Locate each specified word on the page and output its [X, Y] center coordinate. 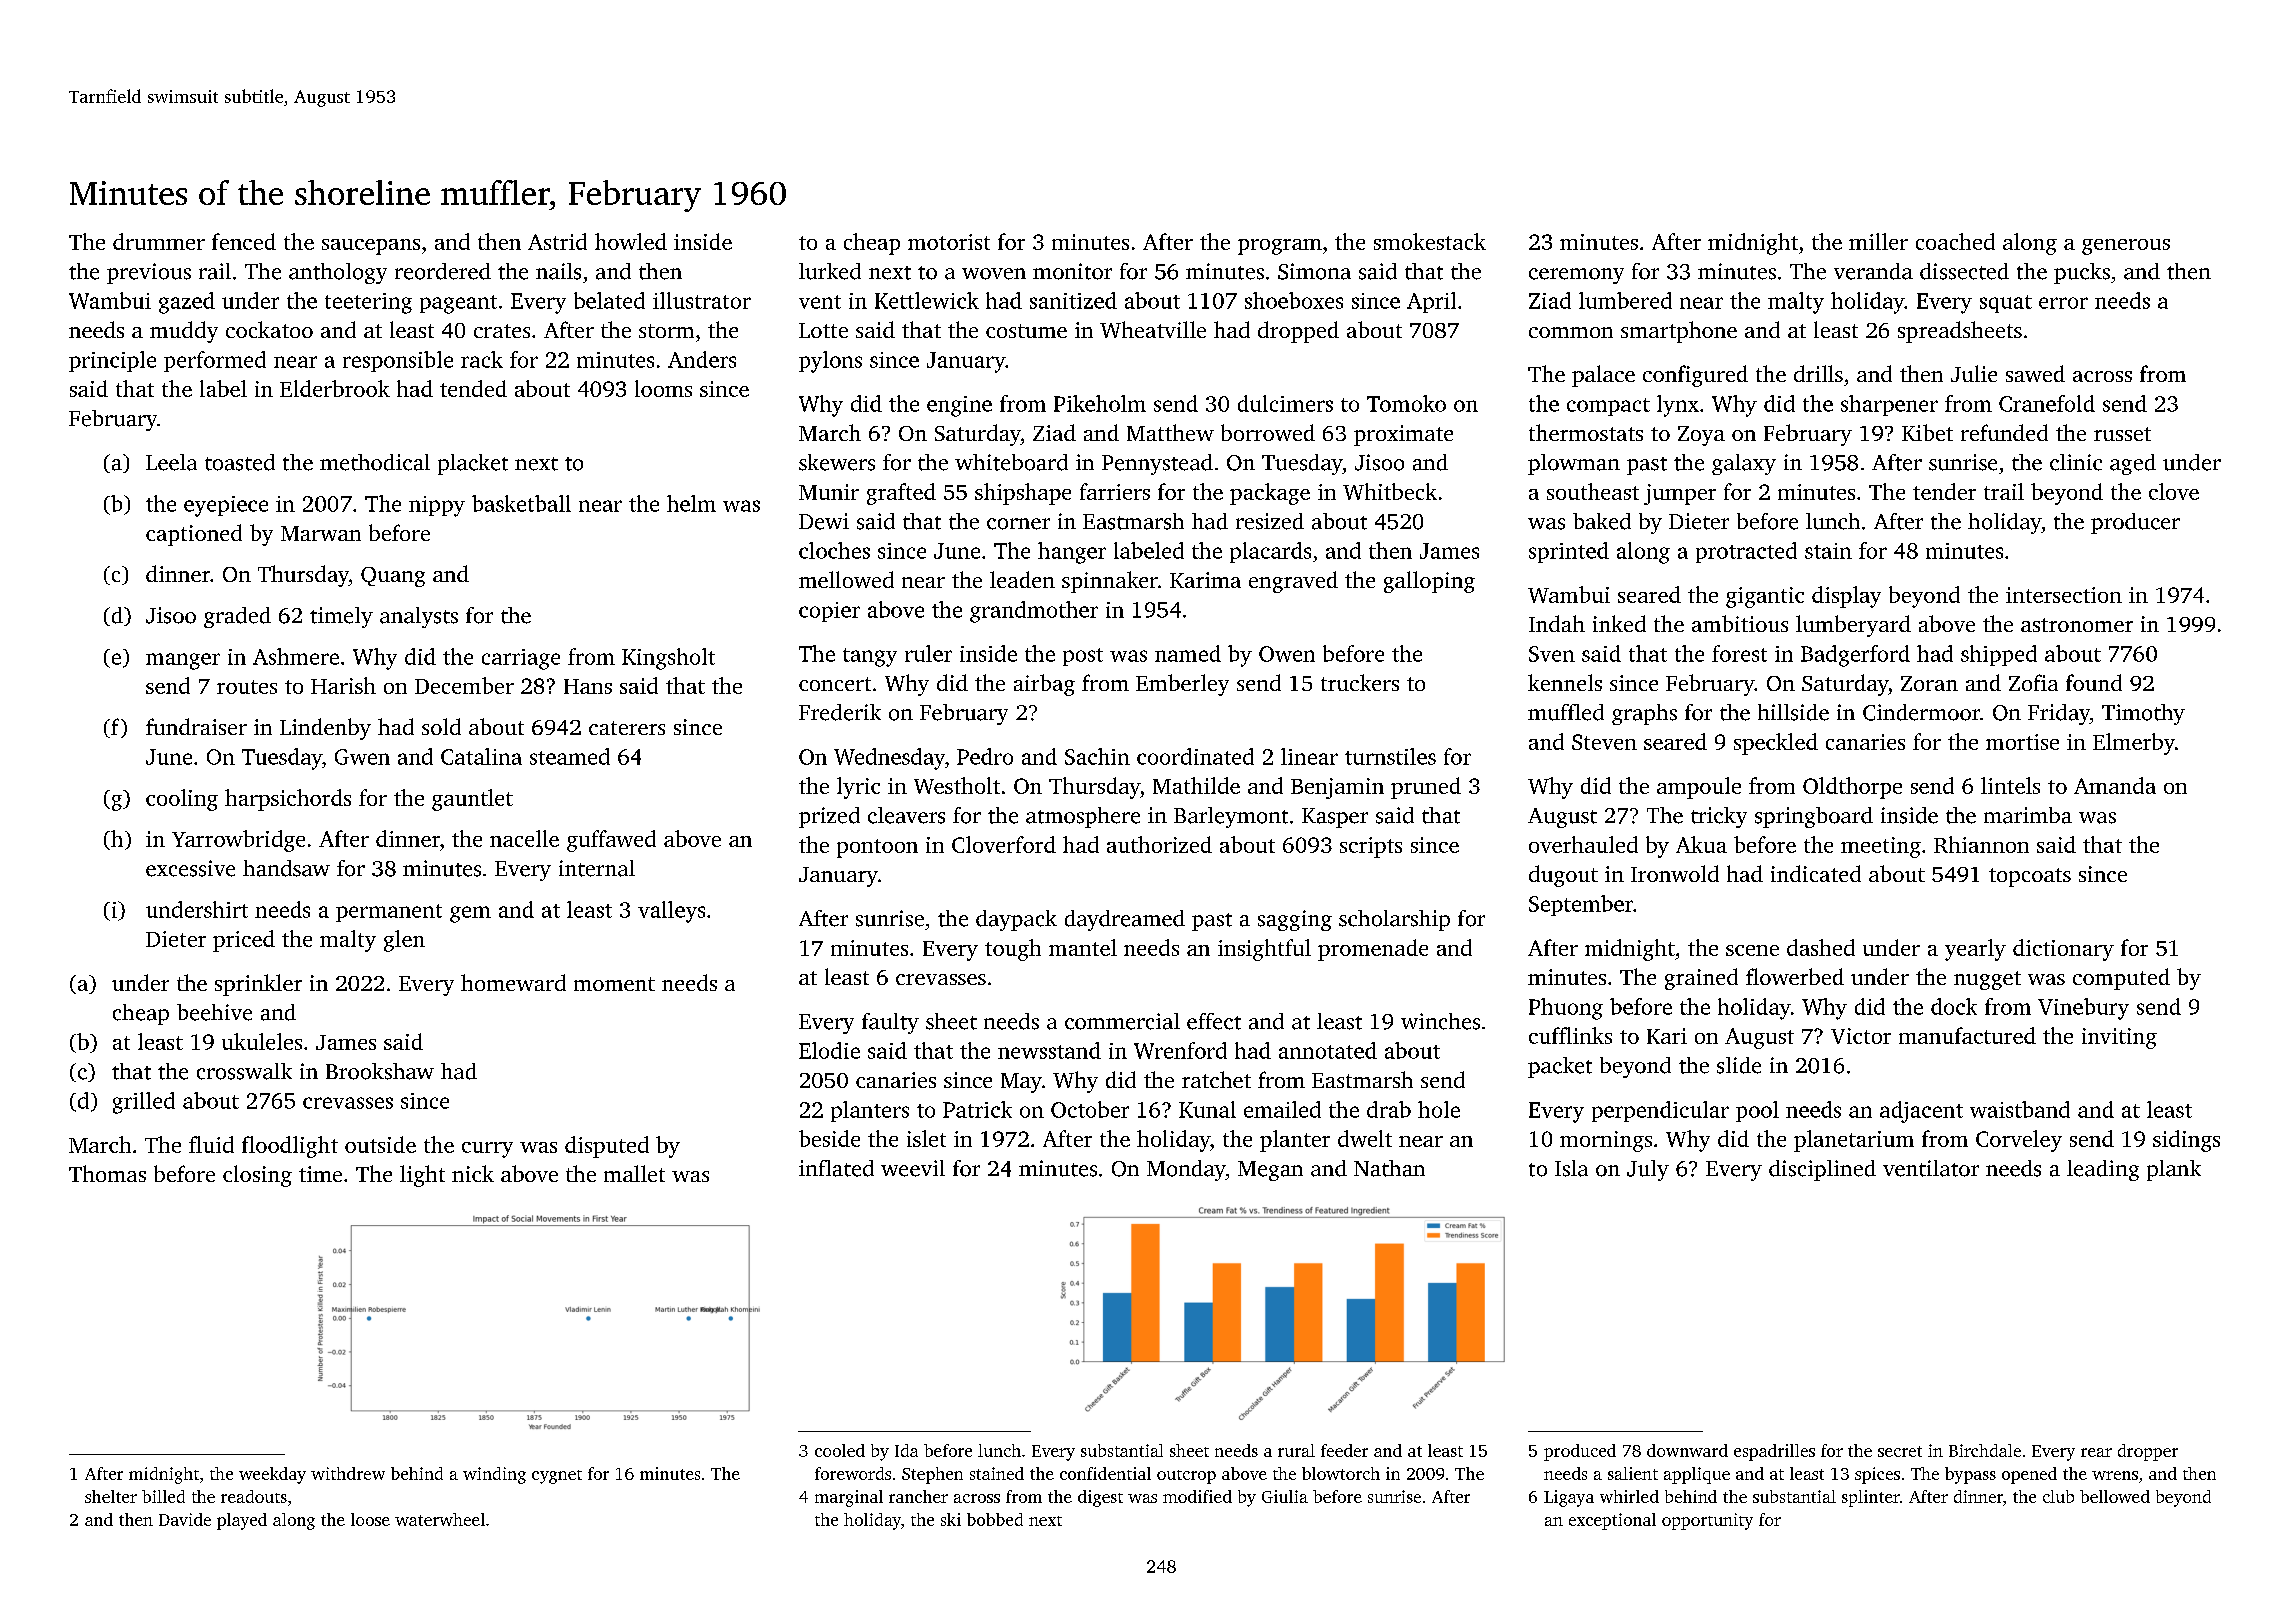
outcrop [1186, 1477]
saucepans [371, 247]
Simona [1314, 271]
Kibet [1927, 432]
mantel [1083, 947]
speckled [1776, 744]
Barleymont [1231, 817]
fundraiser [196, 726]
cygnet [557, 1477]
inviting [2119, 1038]
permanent [389, 913]
